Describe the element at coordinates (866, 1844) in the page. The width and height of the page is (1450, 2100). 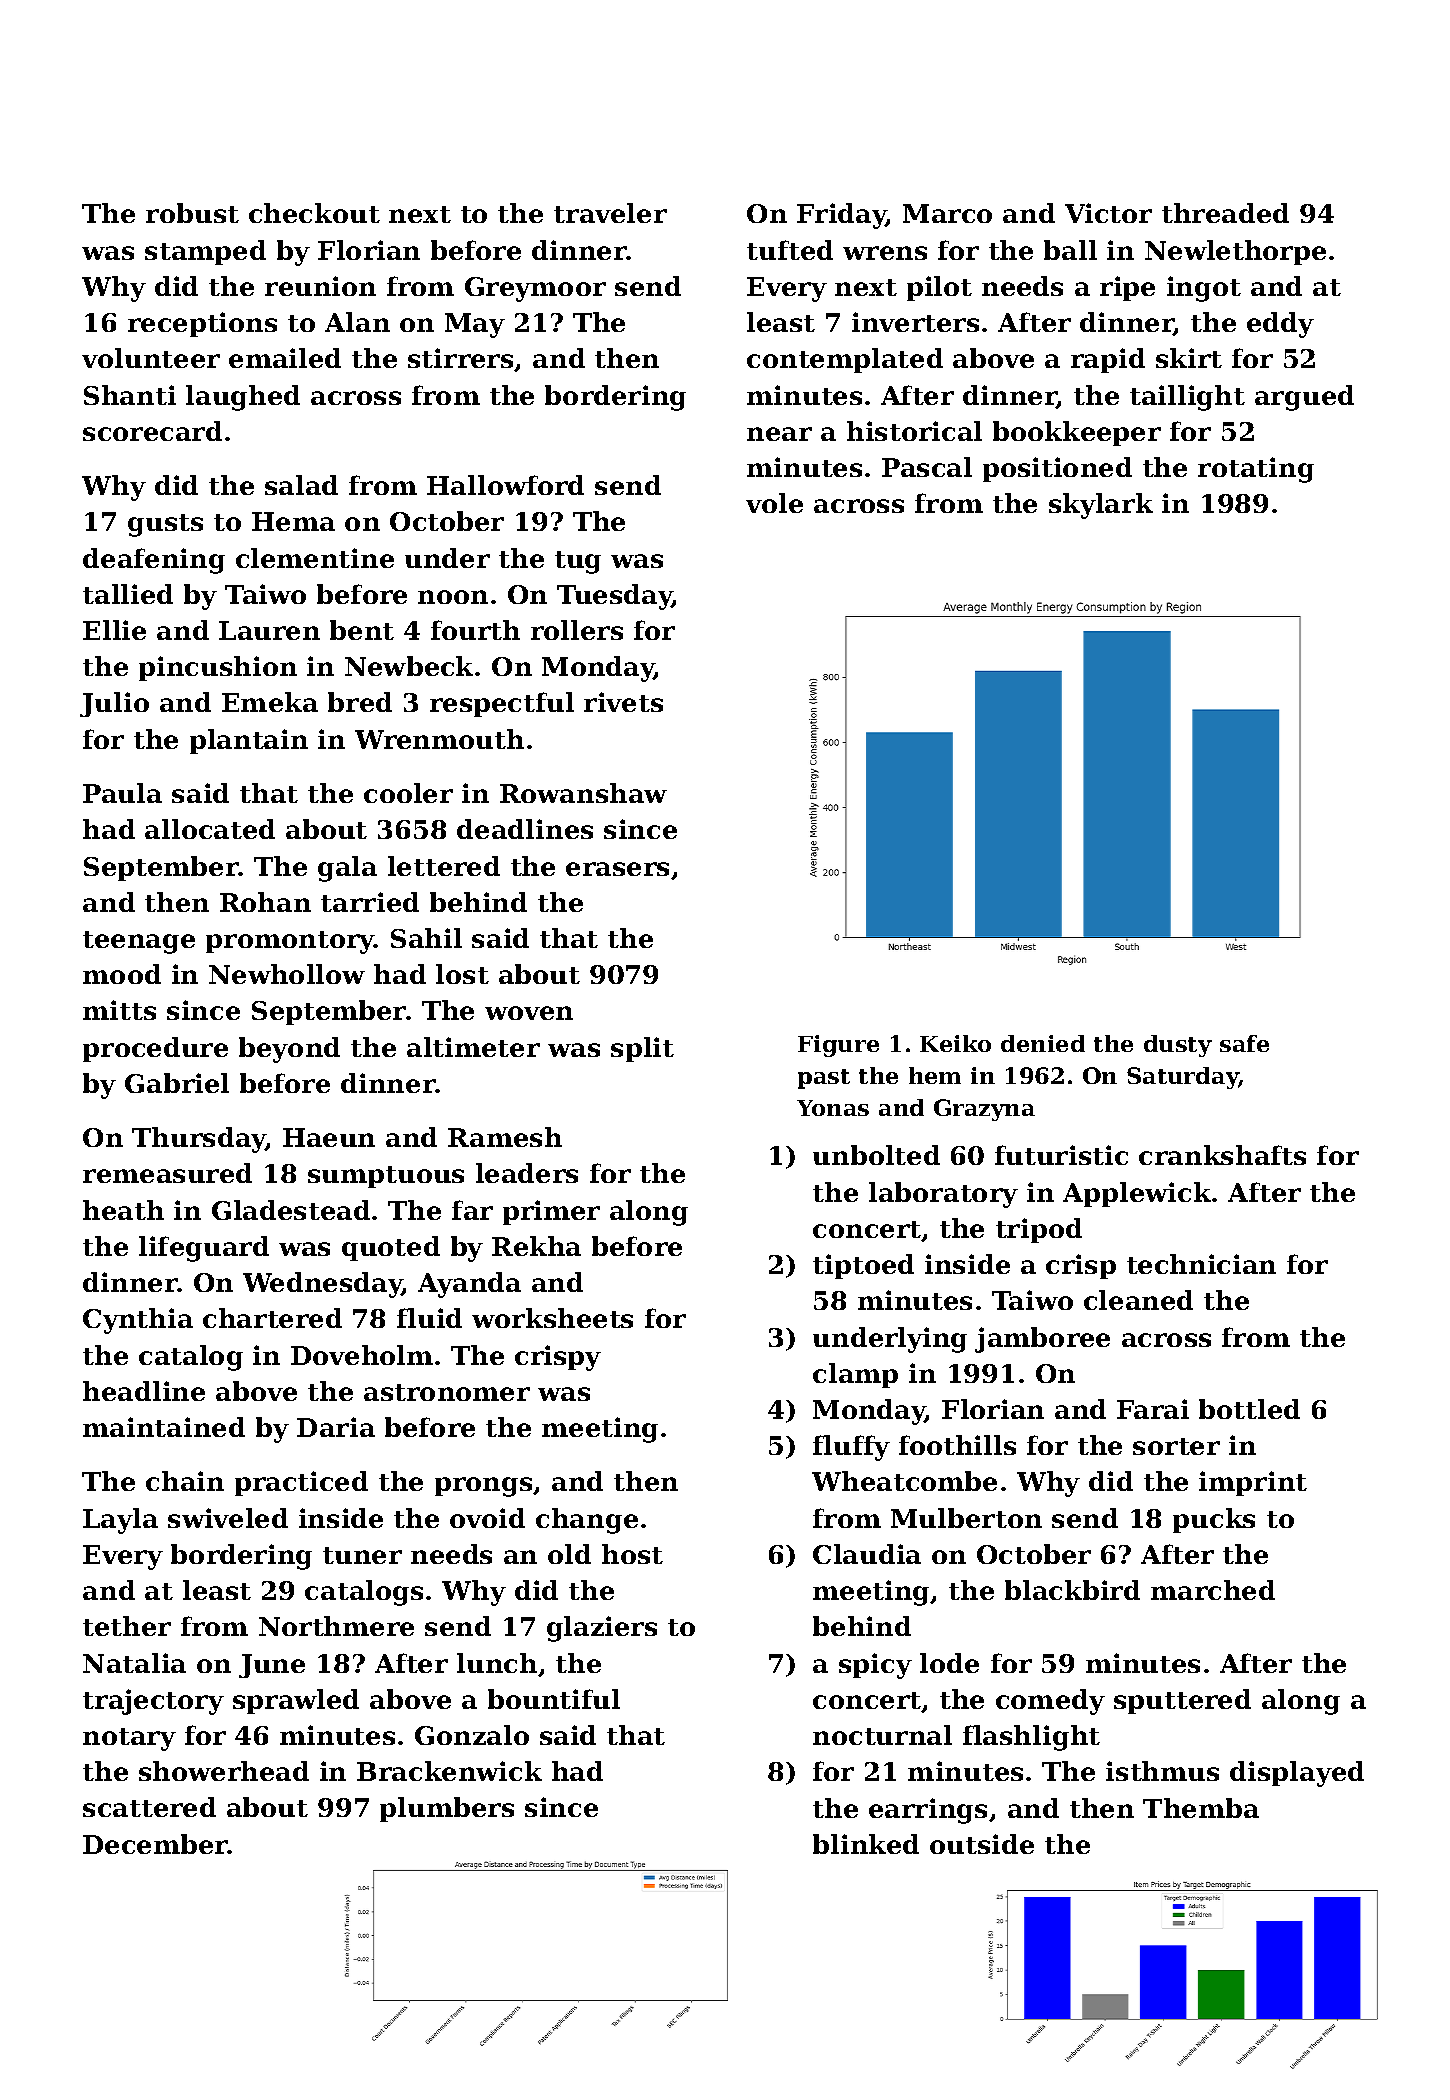
I see `blinked` at that location.
